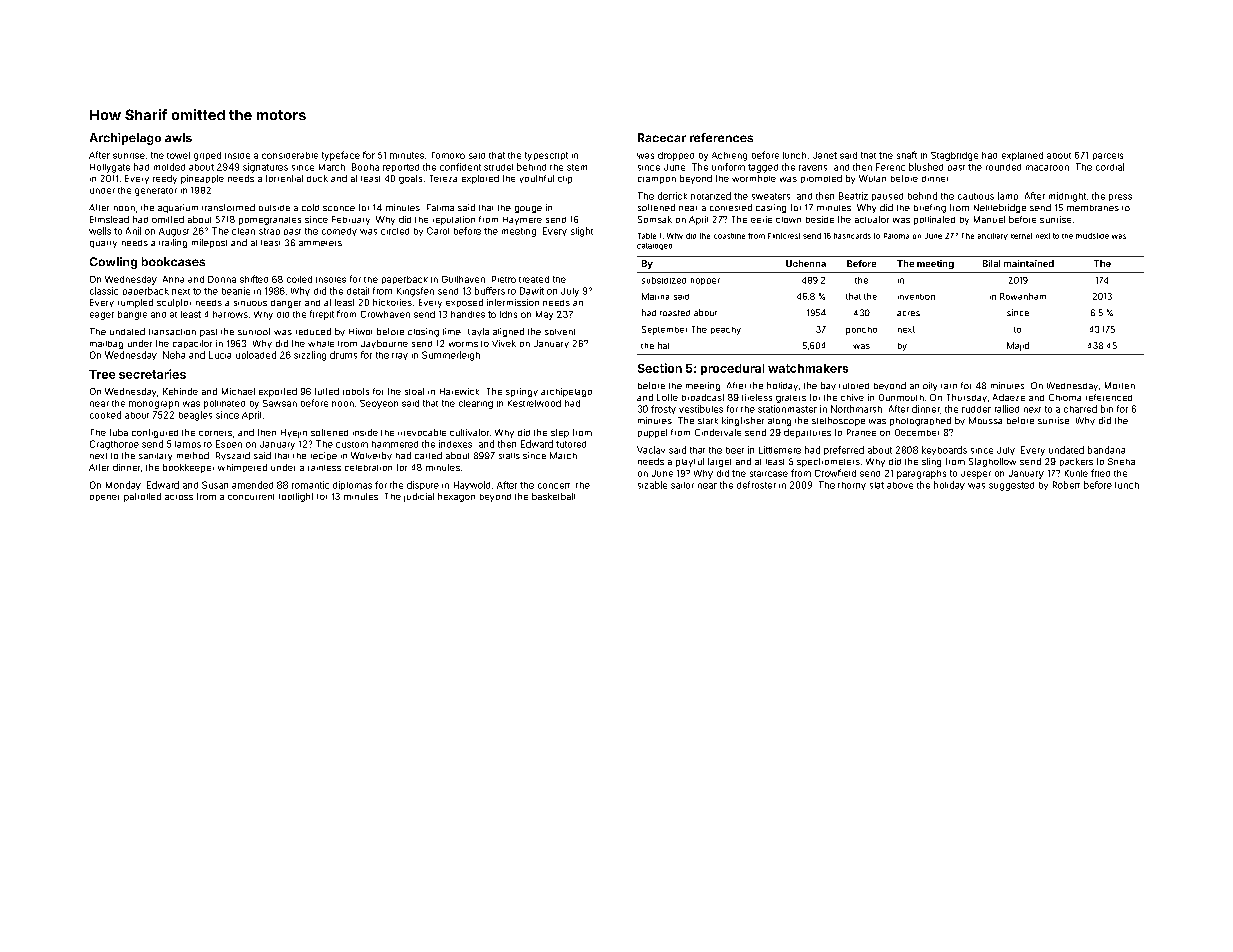 This document has height=952, width=1233. I want to click on clean, so click(243, 231).
